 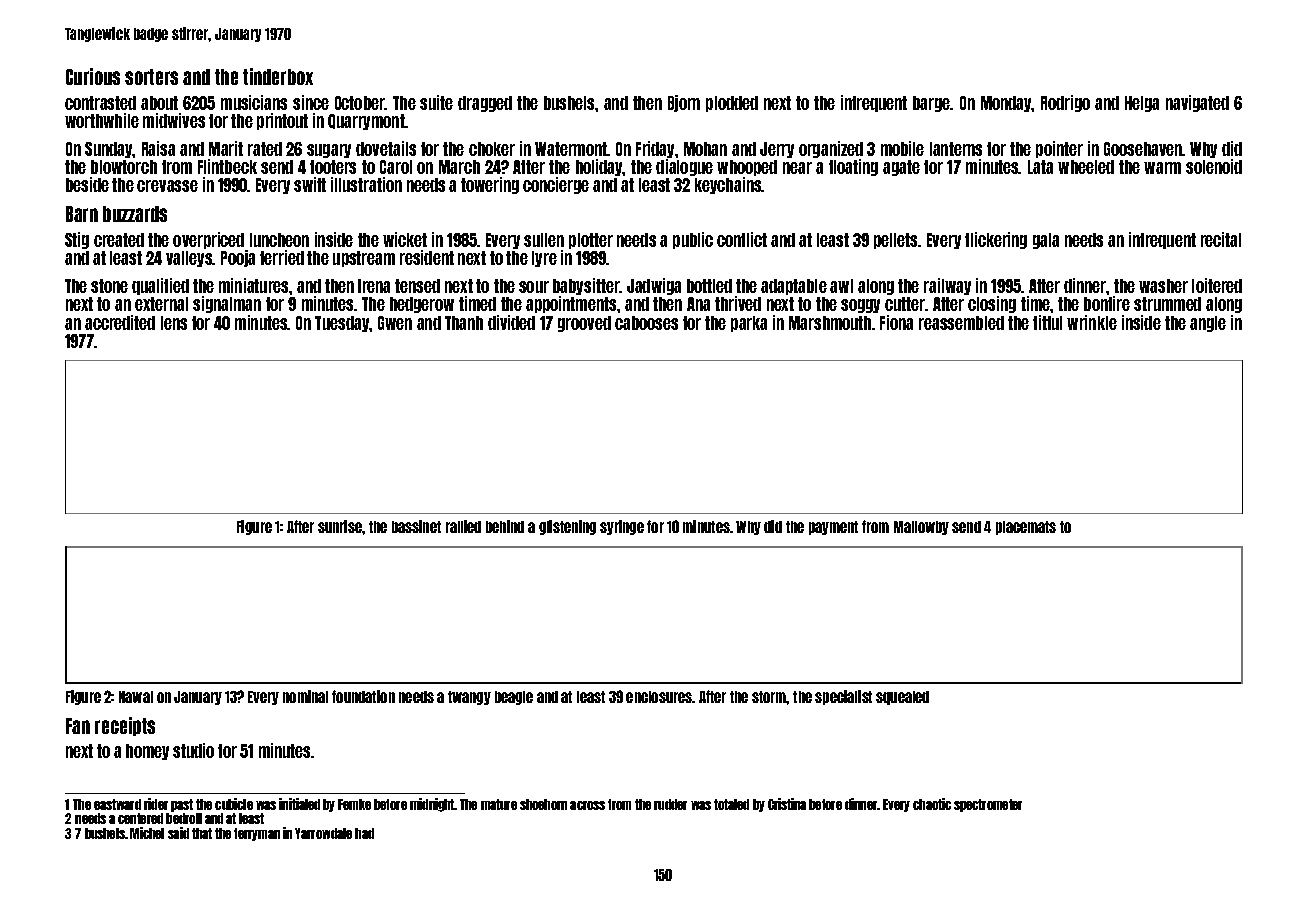 What do you see at coordinates (684, 103) in the screenshot?
I see `Bjorn` at bounding box center [684, 103].
